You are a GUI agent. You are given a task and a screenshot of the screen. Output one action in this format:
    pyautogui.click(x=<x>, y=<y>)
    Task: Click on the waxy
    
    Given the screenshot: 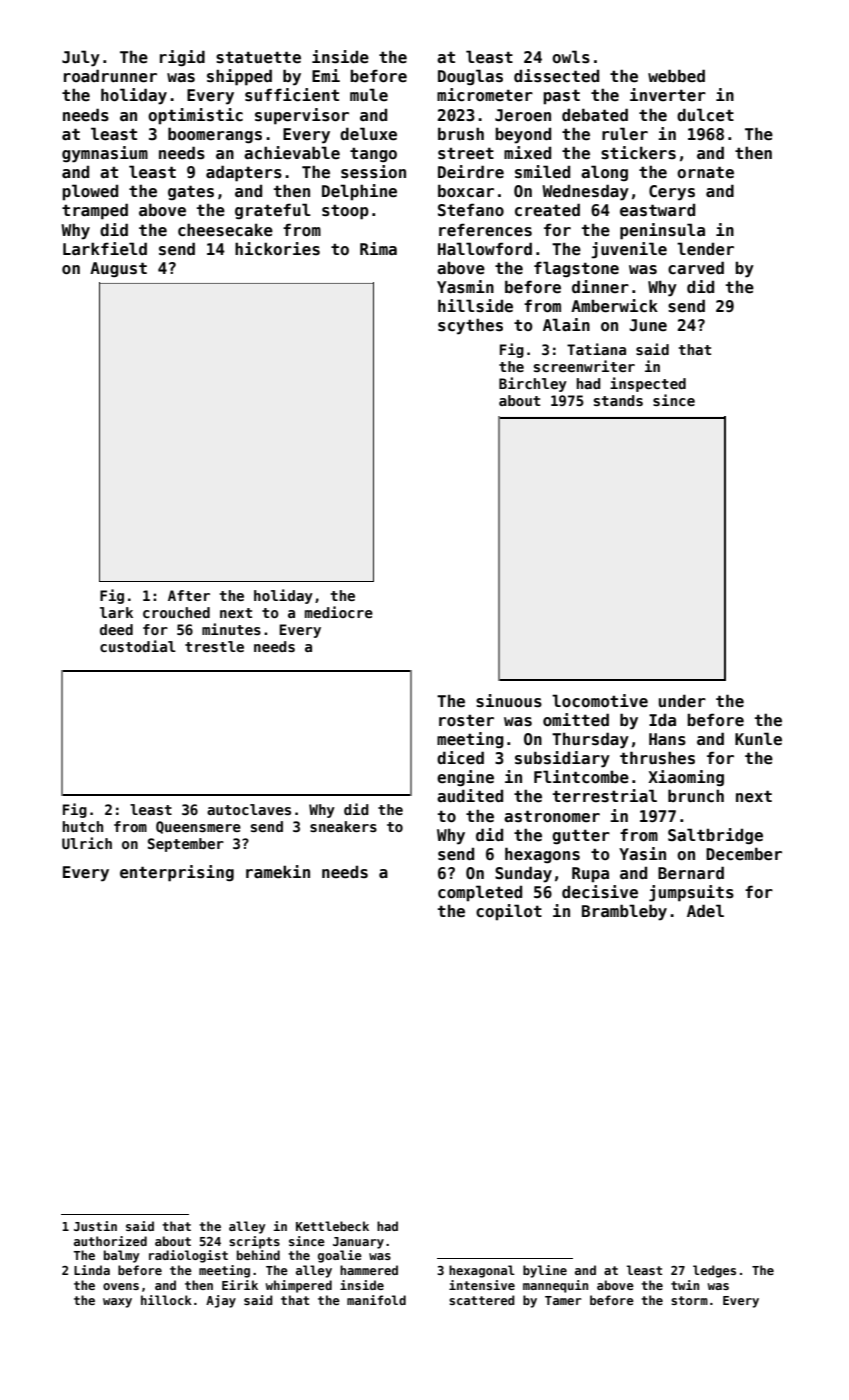 What is the action you would take?
    pyautogui.click(x=117, y=1303)
